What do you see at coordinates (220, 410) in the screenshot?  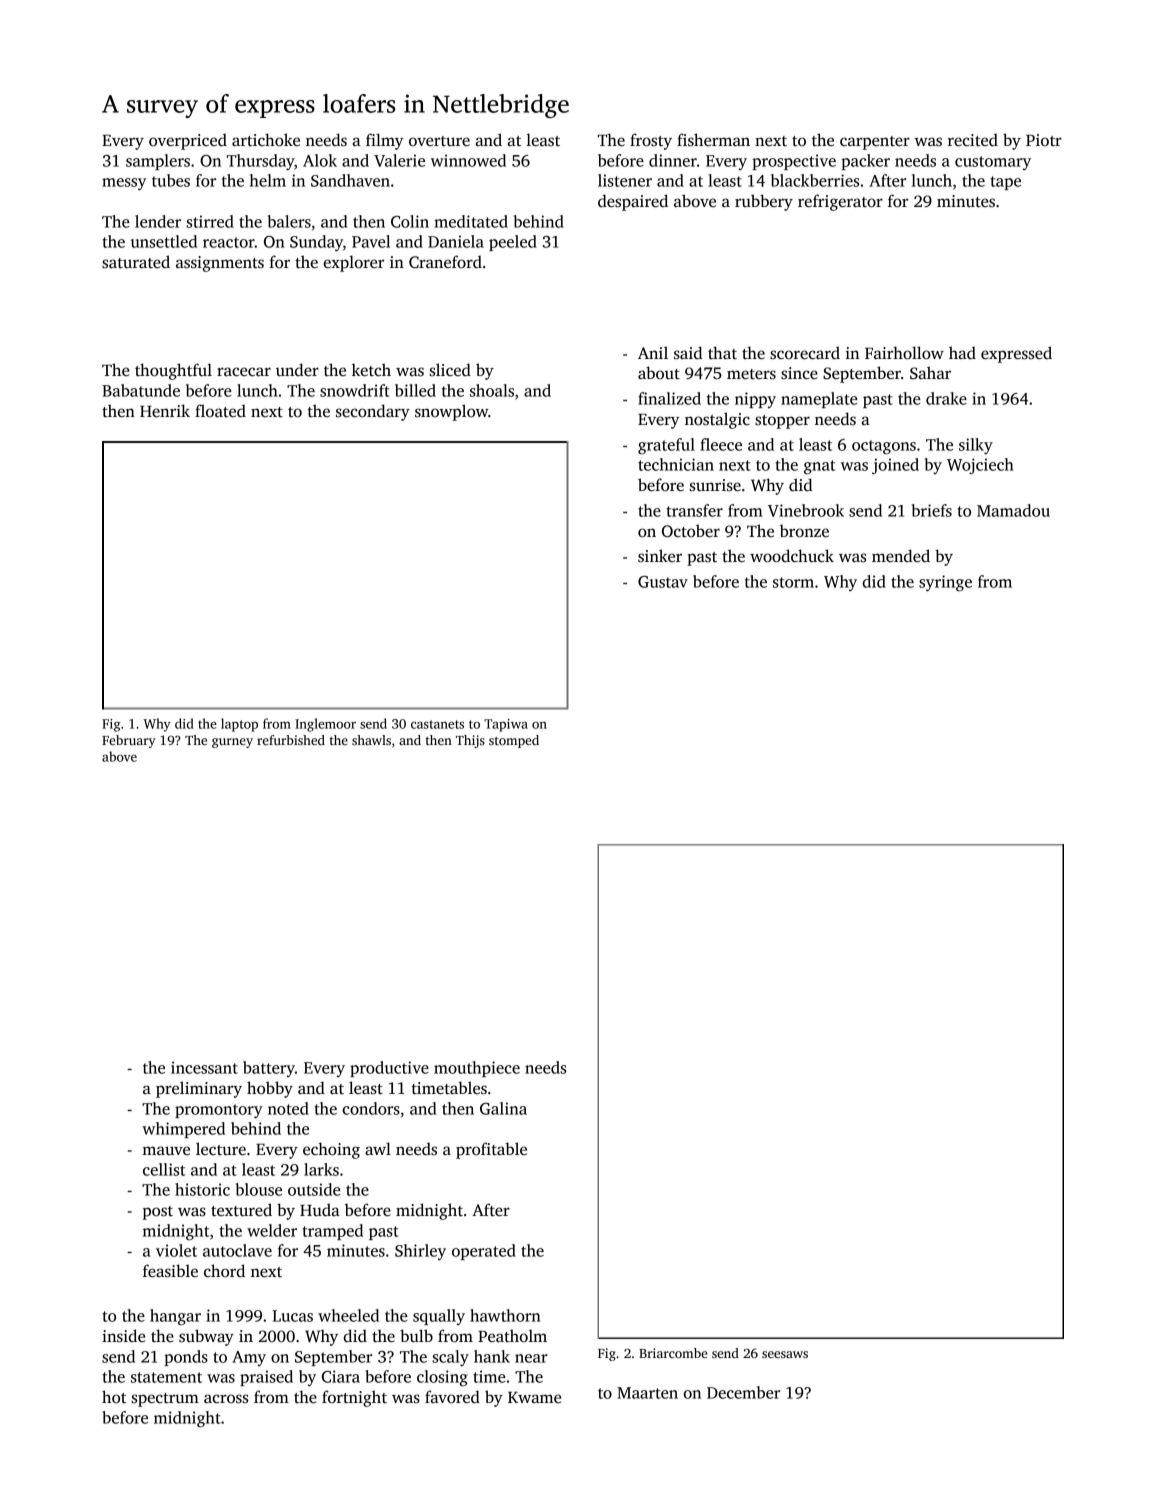 I see `floated` at bounding box center [220, 410].
